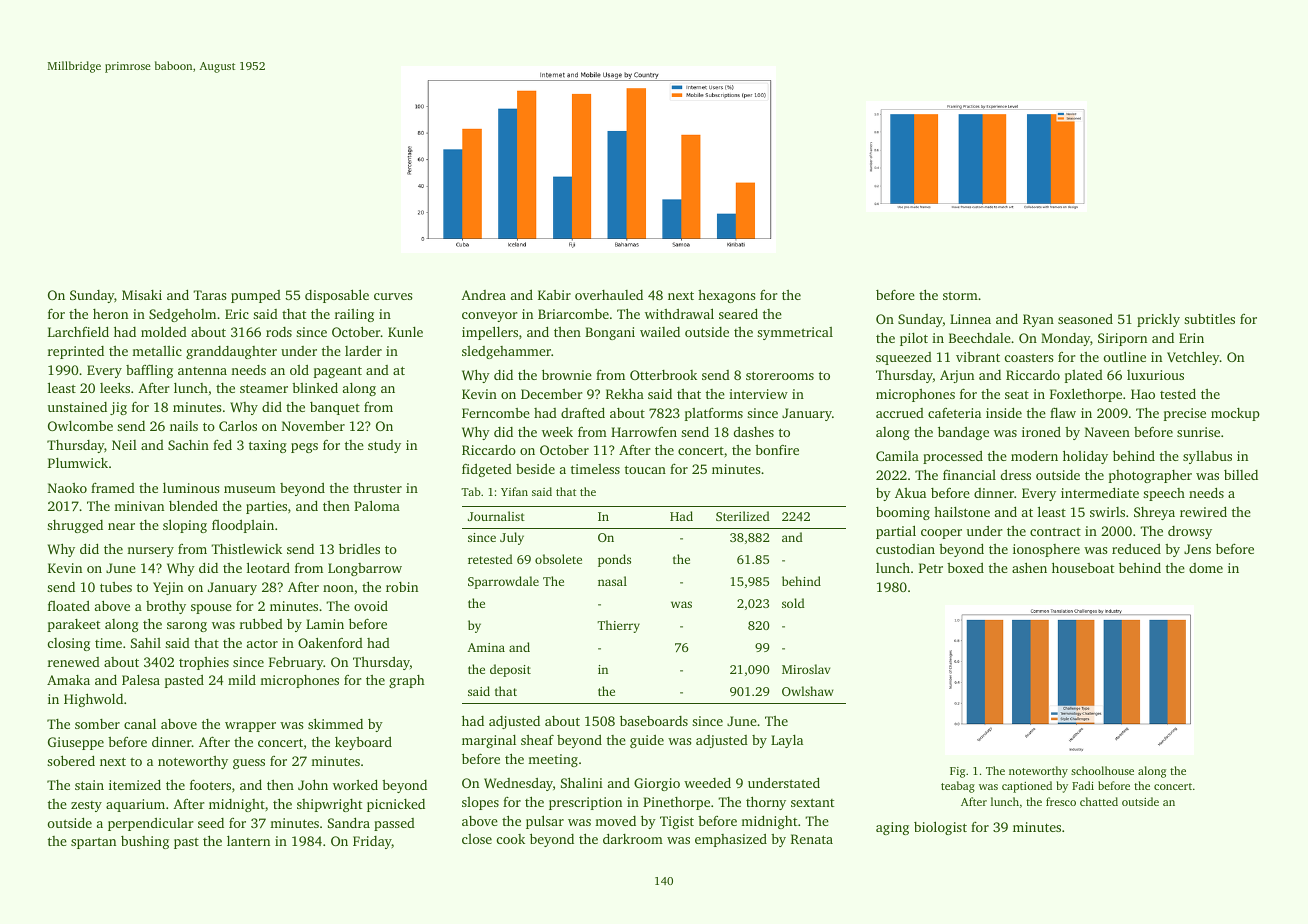 This document has height=924, width=1308. I want to click on emphasized, so click(731, 840).
